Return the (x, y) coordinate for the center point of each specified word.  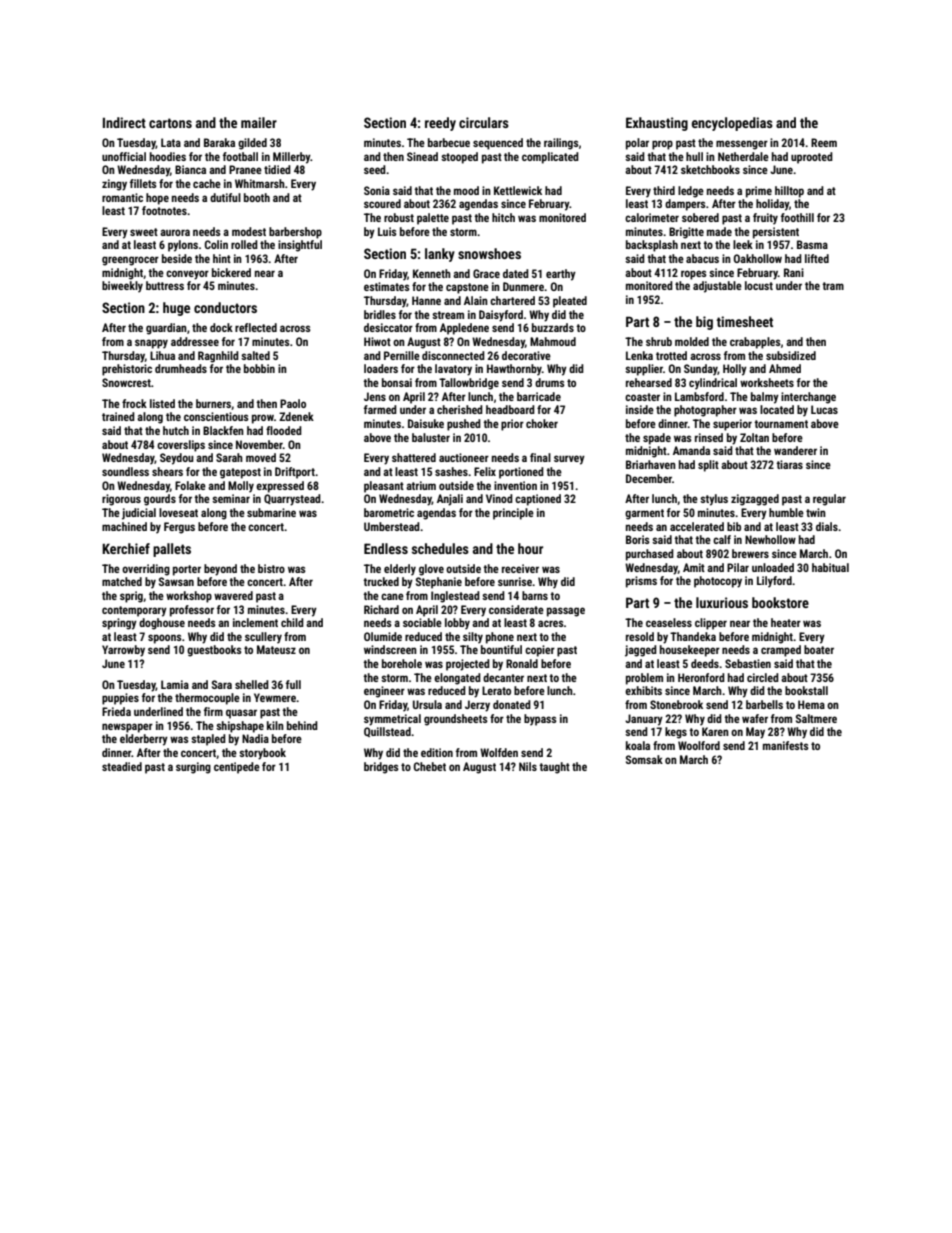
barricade (539, 396)
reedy (440, 124)
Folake (190, 485)
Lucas (824, 409)
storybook (262, 754)
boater (819, 649)
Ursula (427, 704)
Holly (735, 370)
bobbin (259, 368)
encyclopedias (732, 124)
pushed (464, 425)
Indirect (124, 122)
